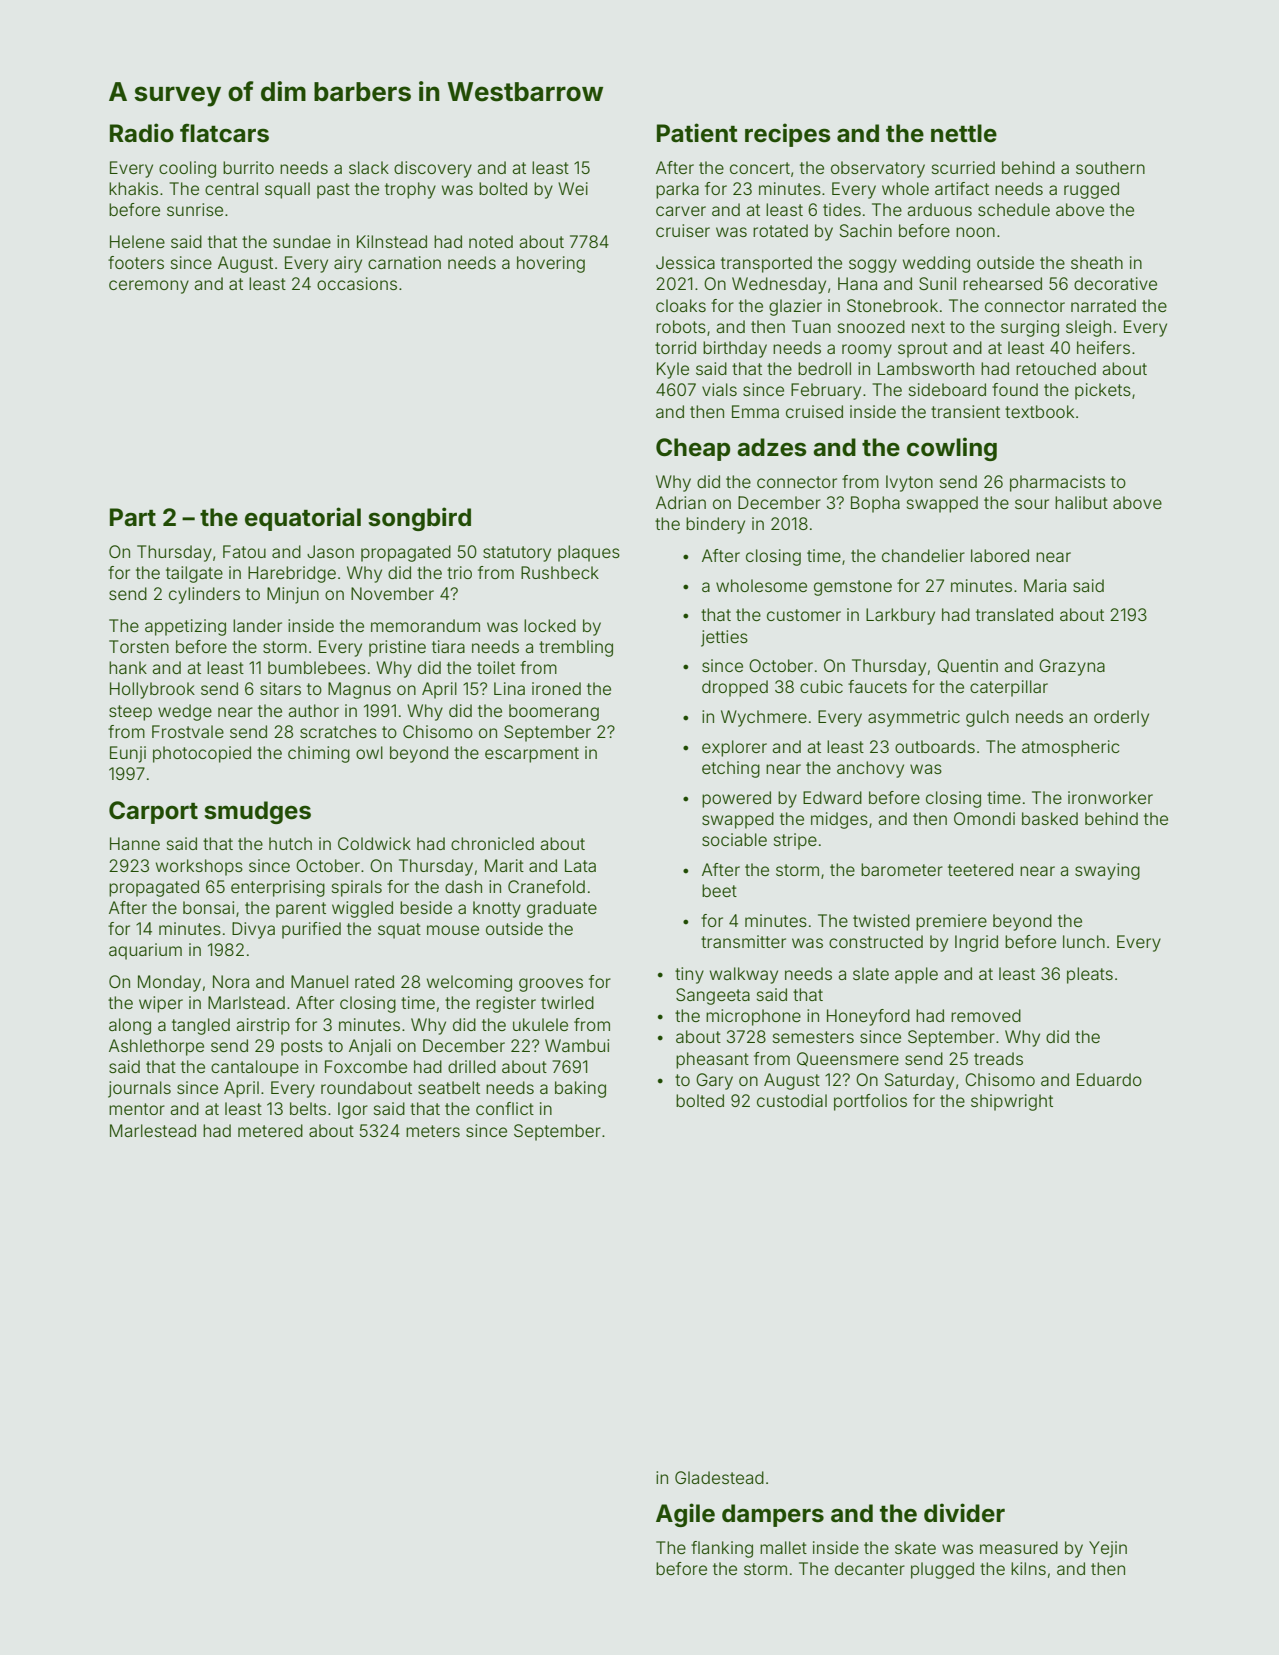 This screenshot has width=1279, height=1655. Describe the element at coordinates (1012, 1102) in the screenshot. I see `shipwright` at that location.
